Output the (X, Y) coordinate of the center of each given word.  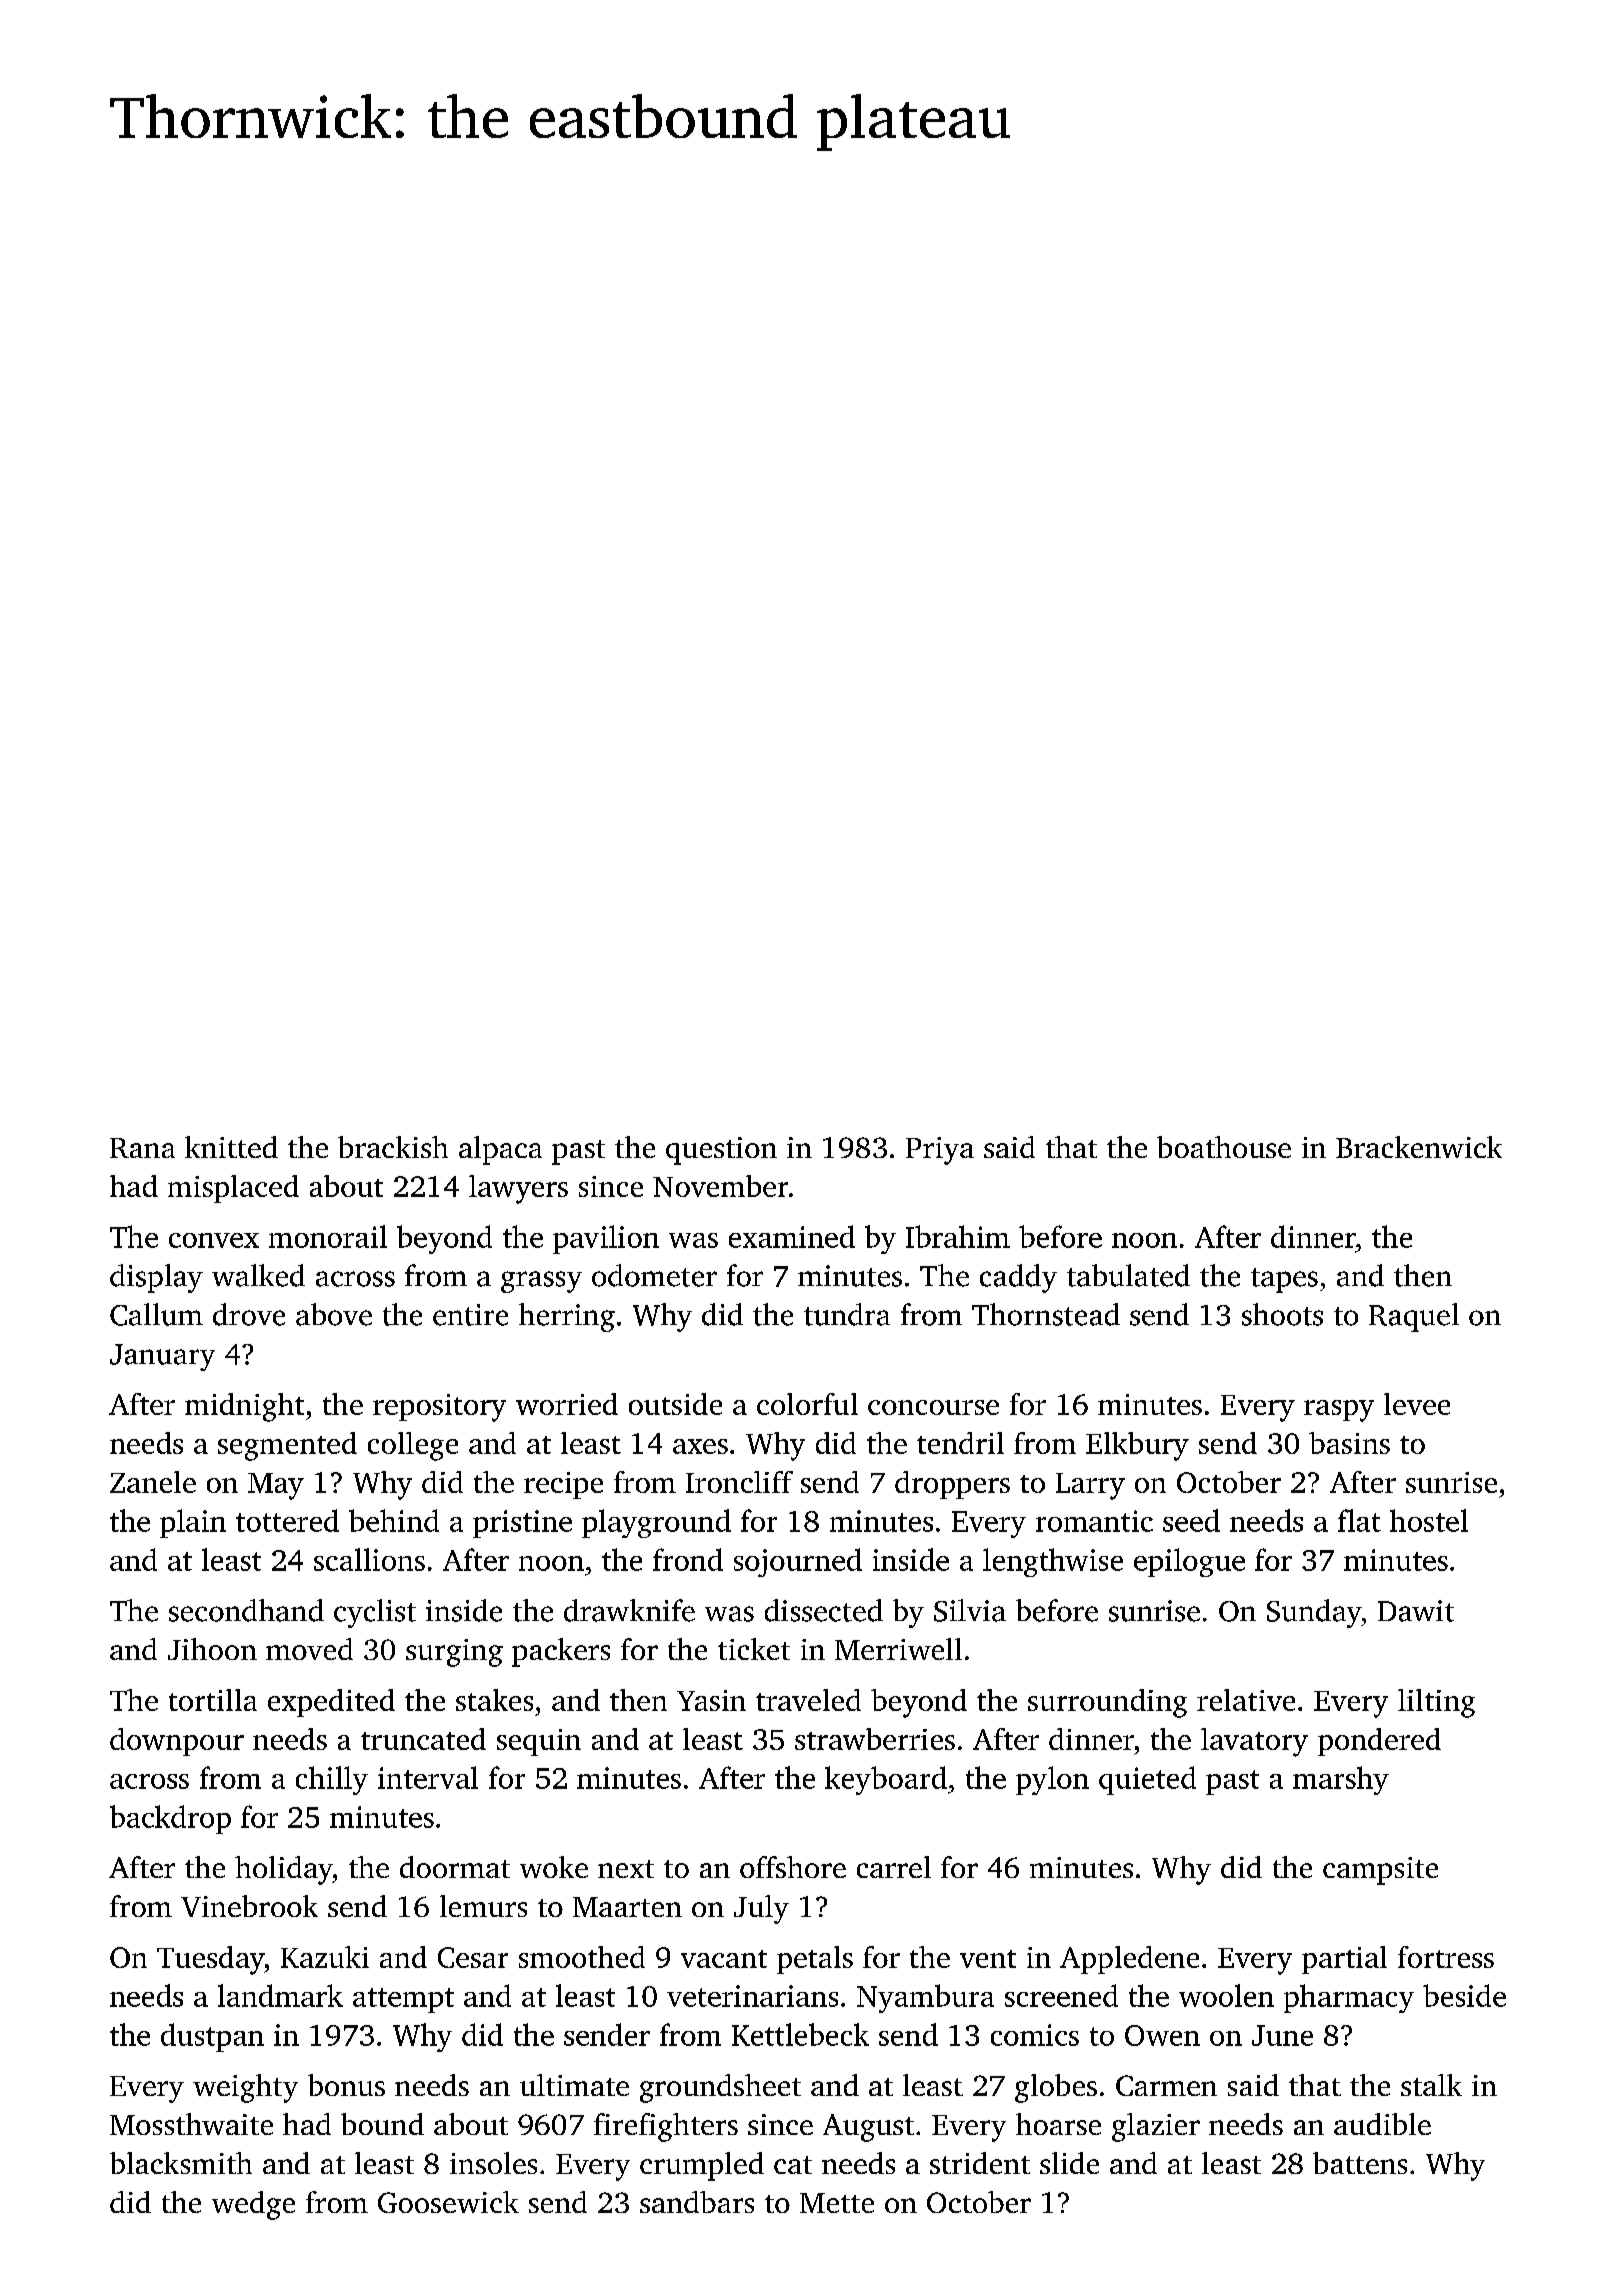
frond (688, 1559)
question (721, 1151)
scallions (369, 1559)
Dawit (1416, 1611)
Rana (142, 1148)
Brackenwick (1419, 1147)
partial (1344, 1960)
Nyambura (925, 1998)
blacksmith (181, 2163)
